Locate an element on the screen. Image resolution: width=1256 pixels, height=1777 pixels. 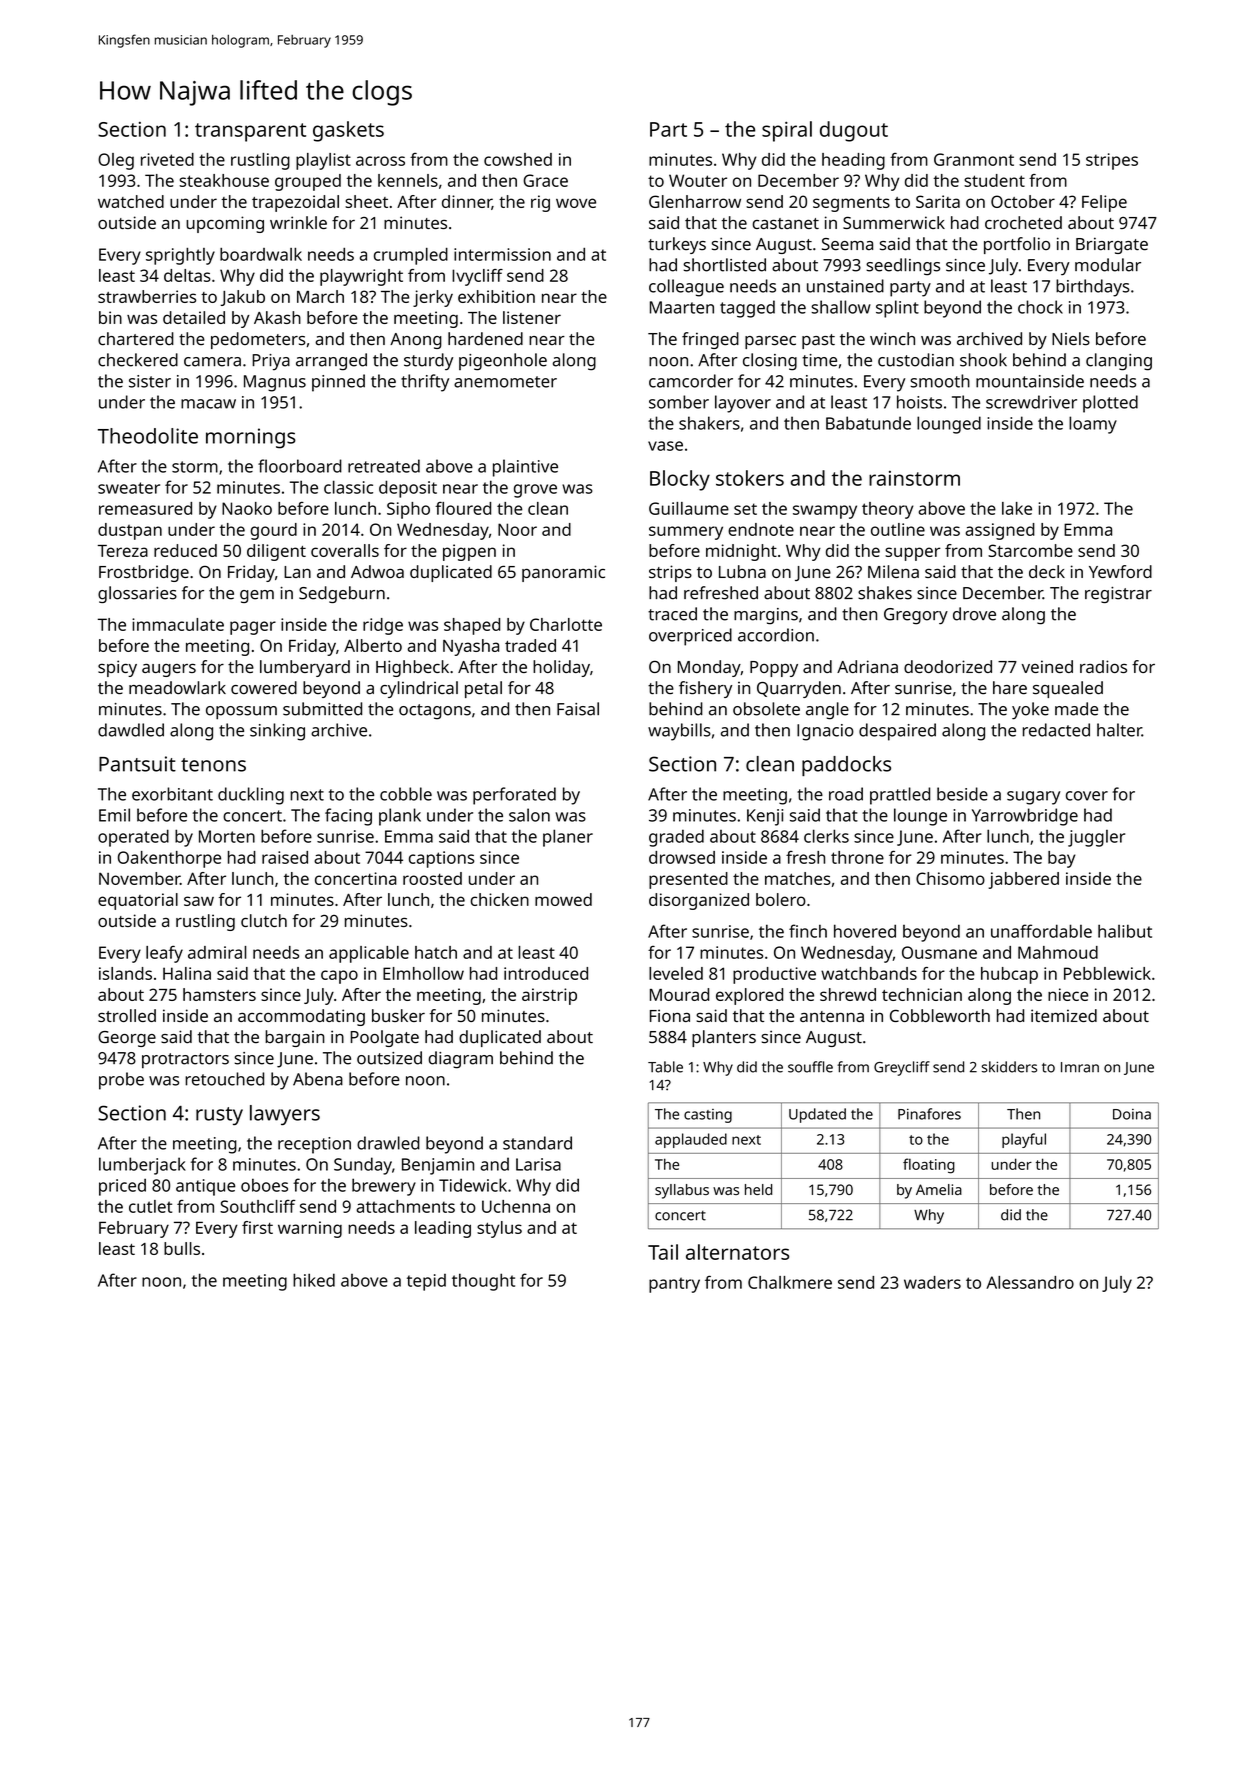
stripes is located at coordinates (1112, 161).
